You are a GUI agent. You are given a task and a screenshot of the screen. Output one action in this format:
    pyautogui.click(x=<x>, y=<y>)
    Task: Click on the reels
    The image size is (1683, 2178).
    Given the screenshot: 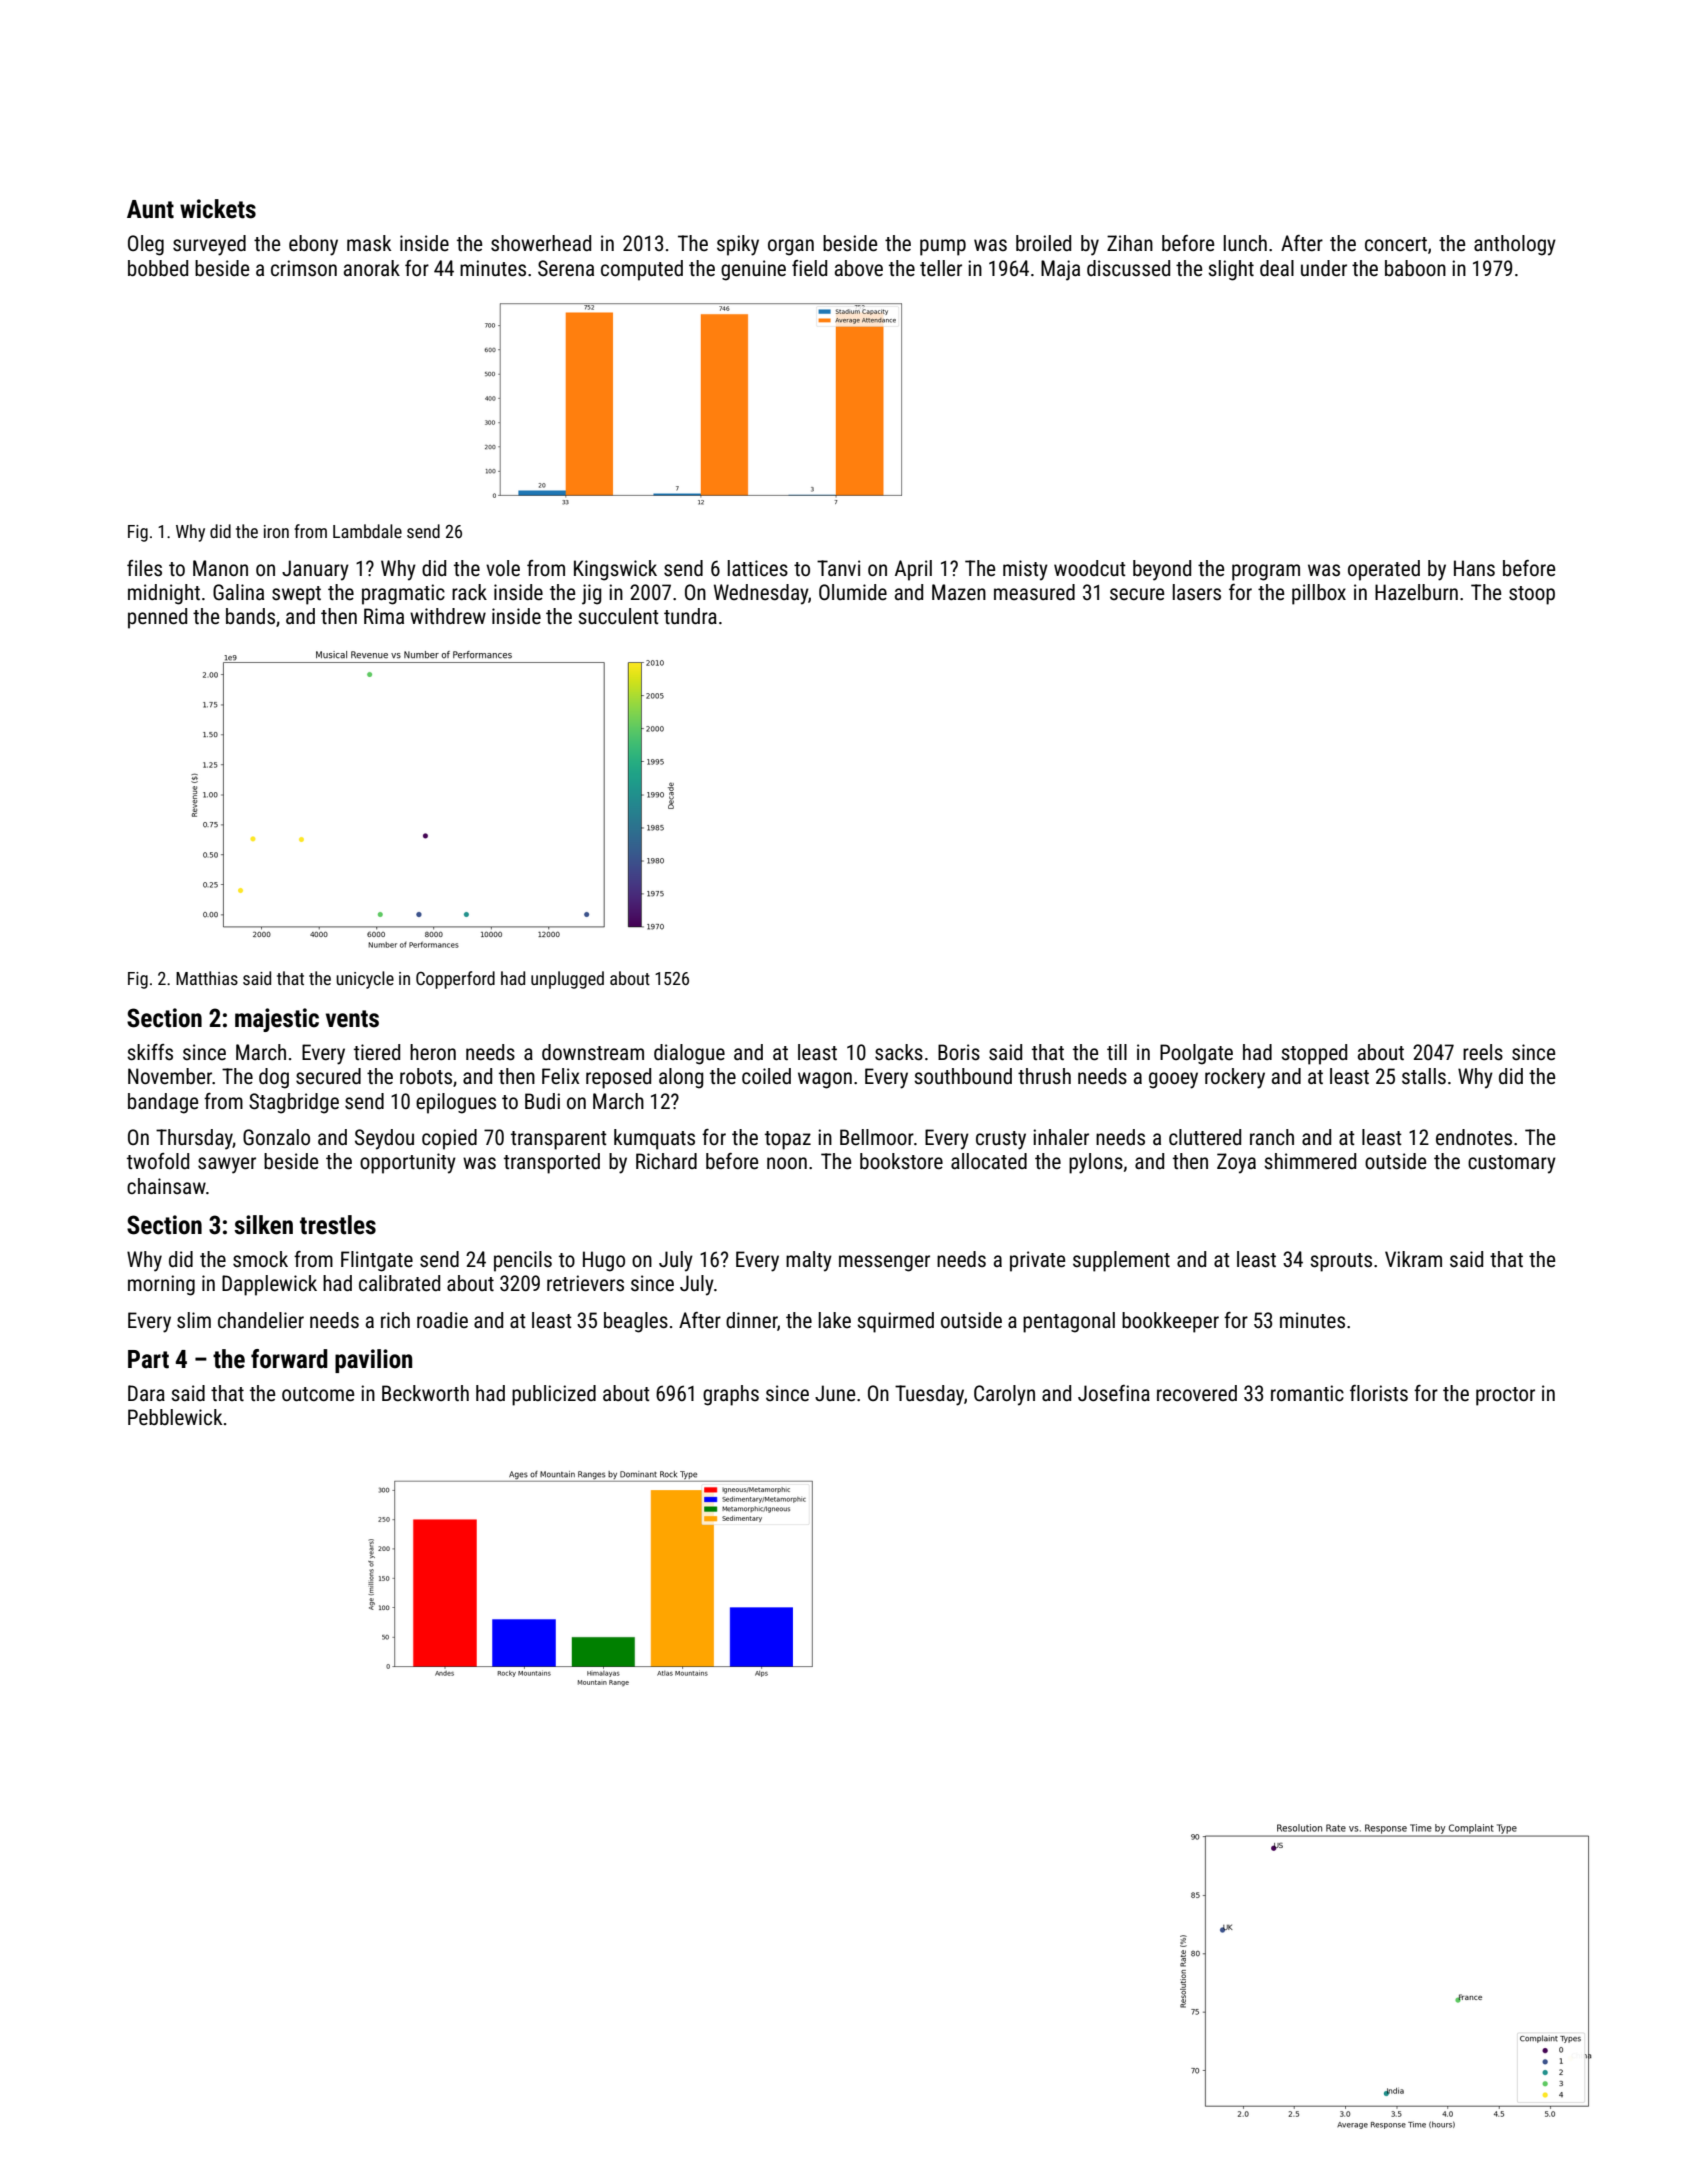 What is the action you would take?
    pyautogui.click(x=1483, y=1052)
